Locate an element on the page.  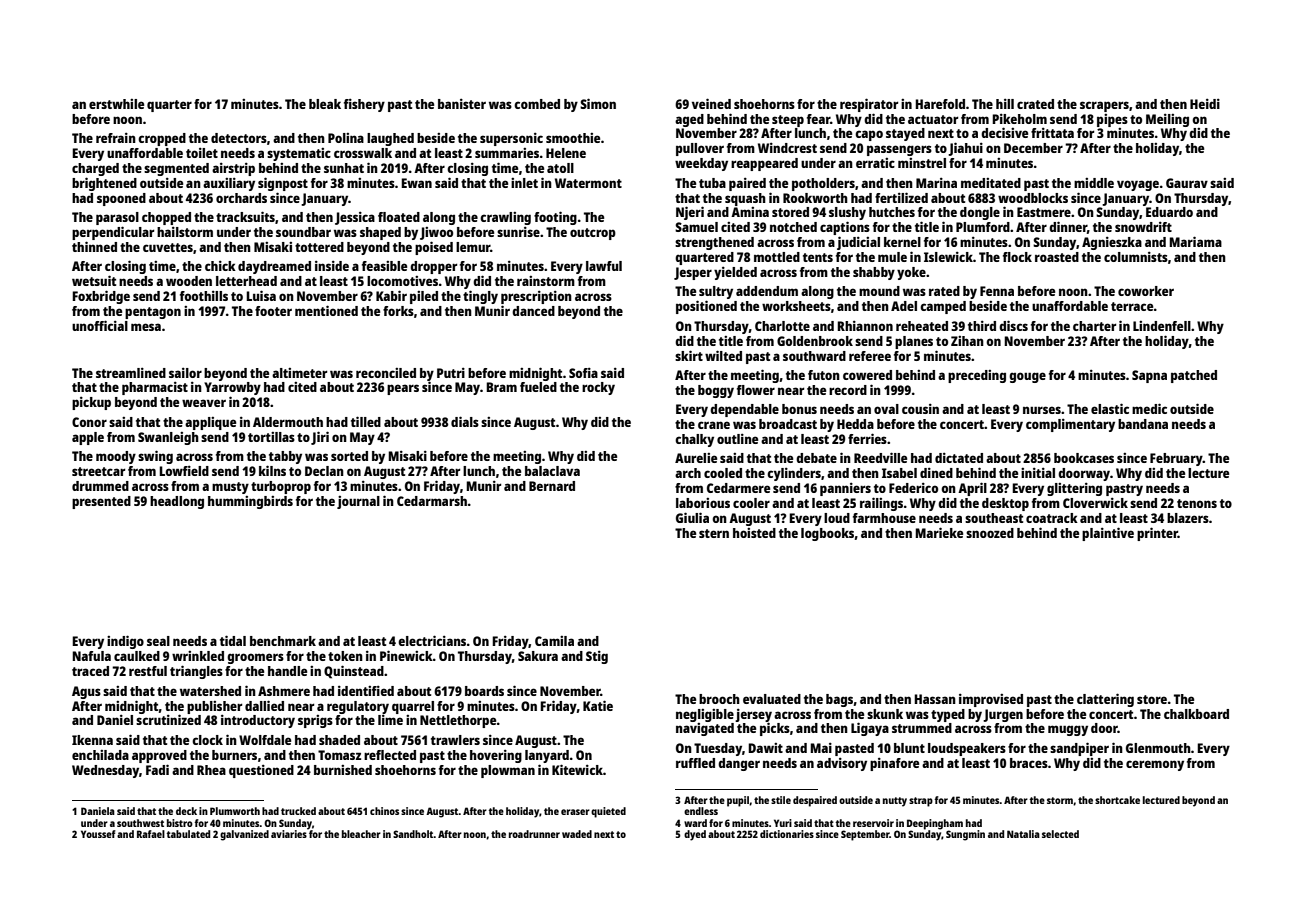
clattering is located at coordinates (1105, 700).
